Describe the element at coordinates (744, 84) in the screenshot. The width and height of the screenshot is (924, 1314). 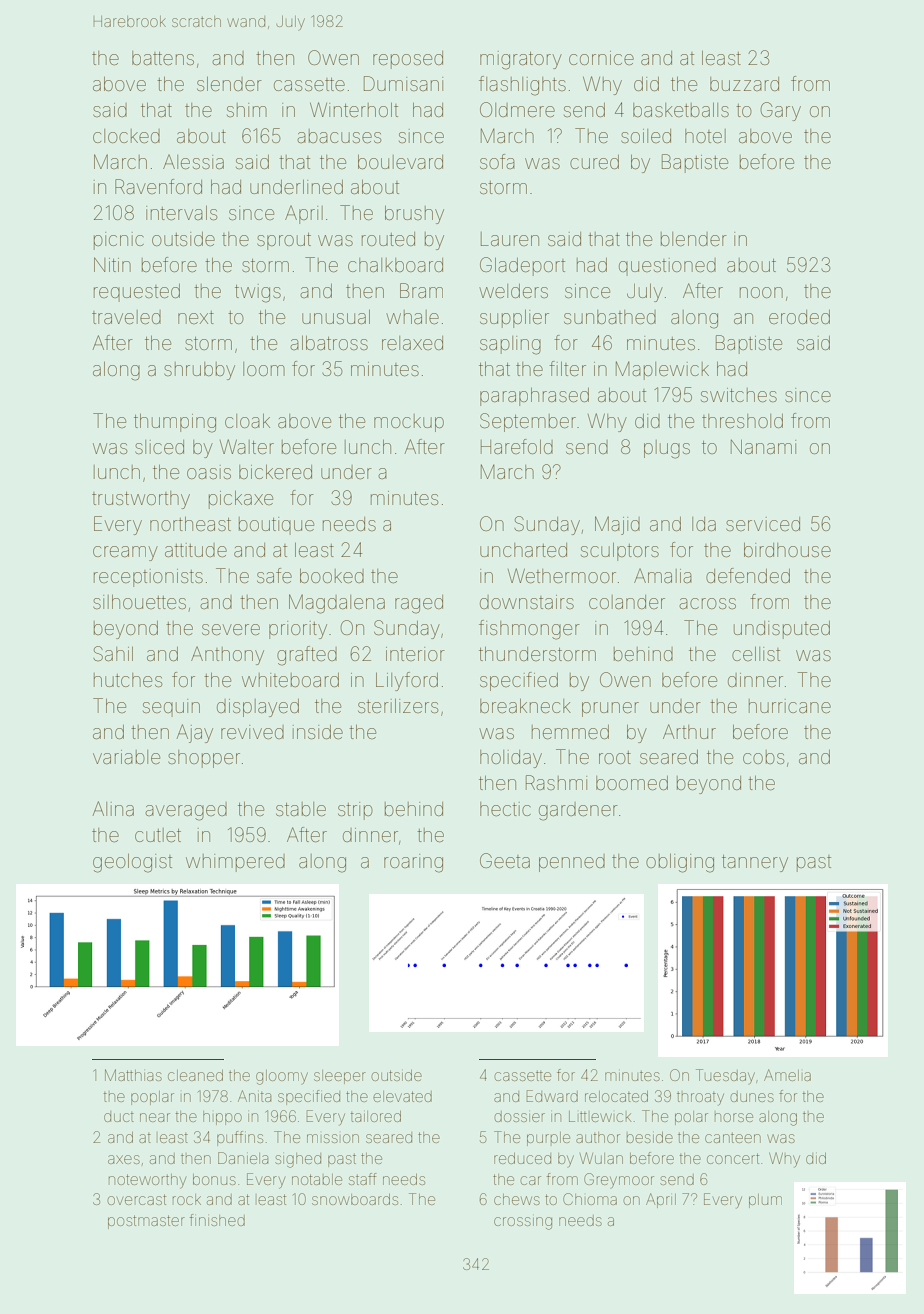
I see `buzzard` at that location.
